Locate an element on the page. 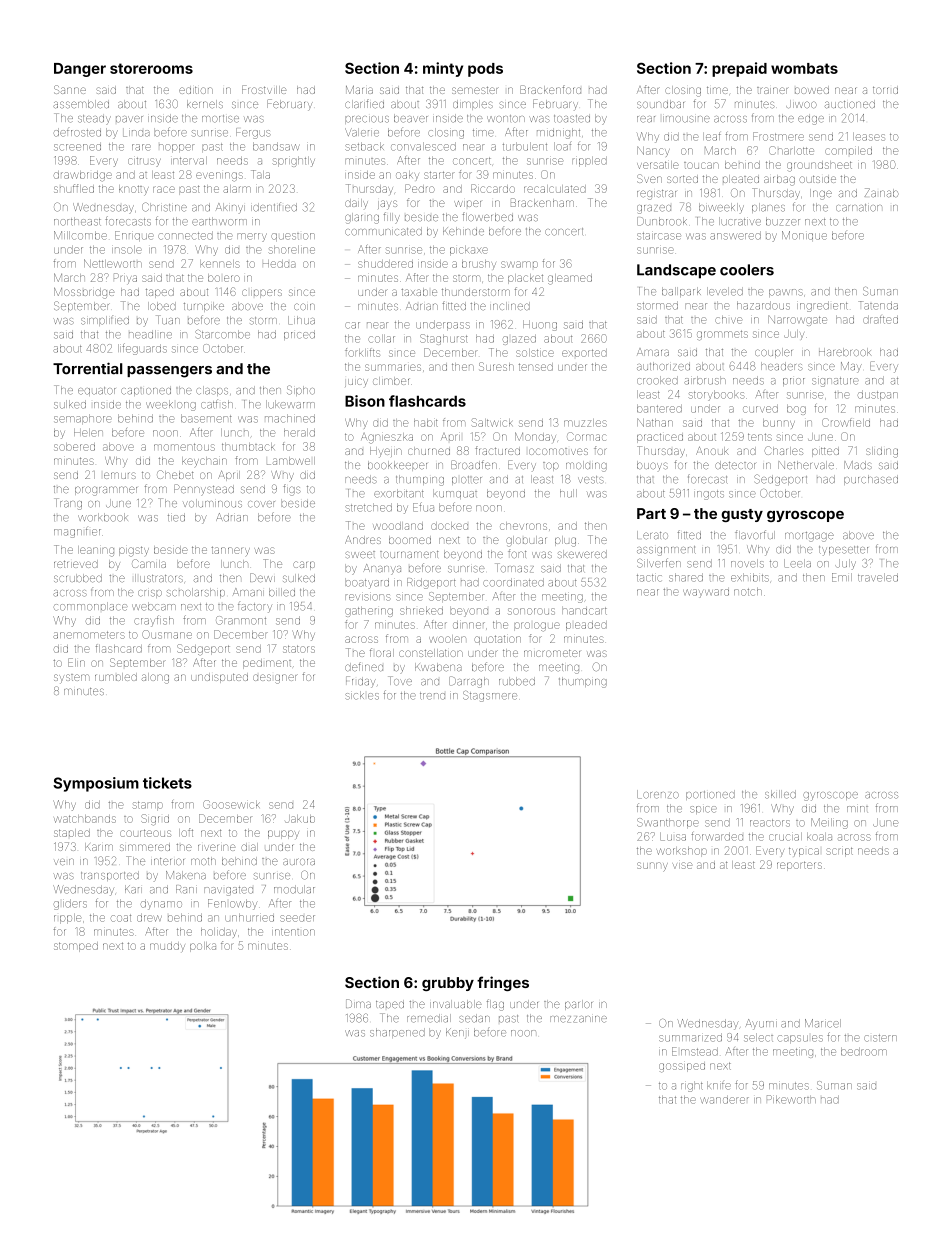  bookkeeper is located at coordinates (397, 466).
